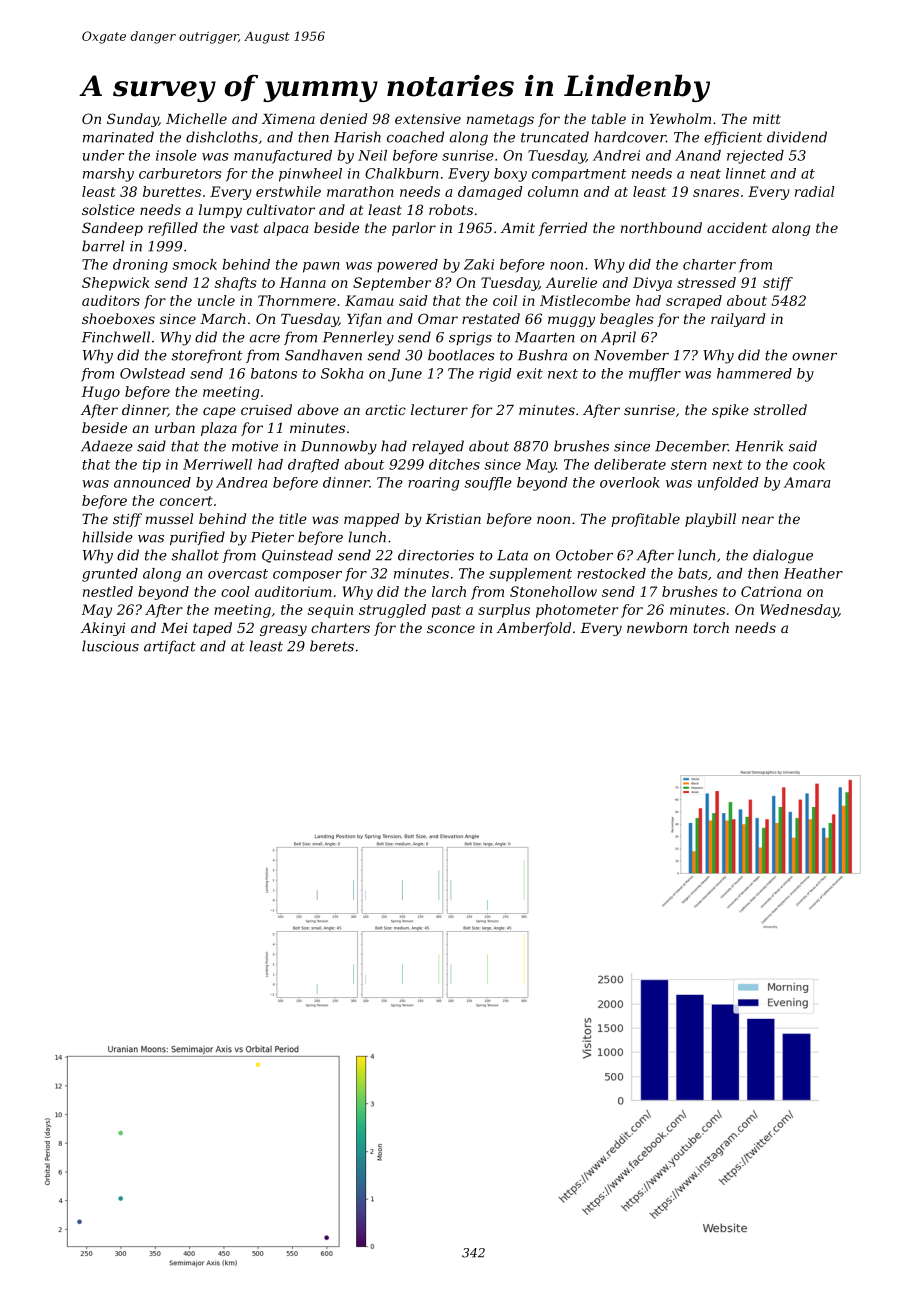 Image resolution: width=924 pixels, height=1308 pixels. I want to click on northbound, so click(661, 227).
